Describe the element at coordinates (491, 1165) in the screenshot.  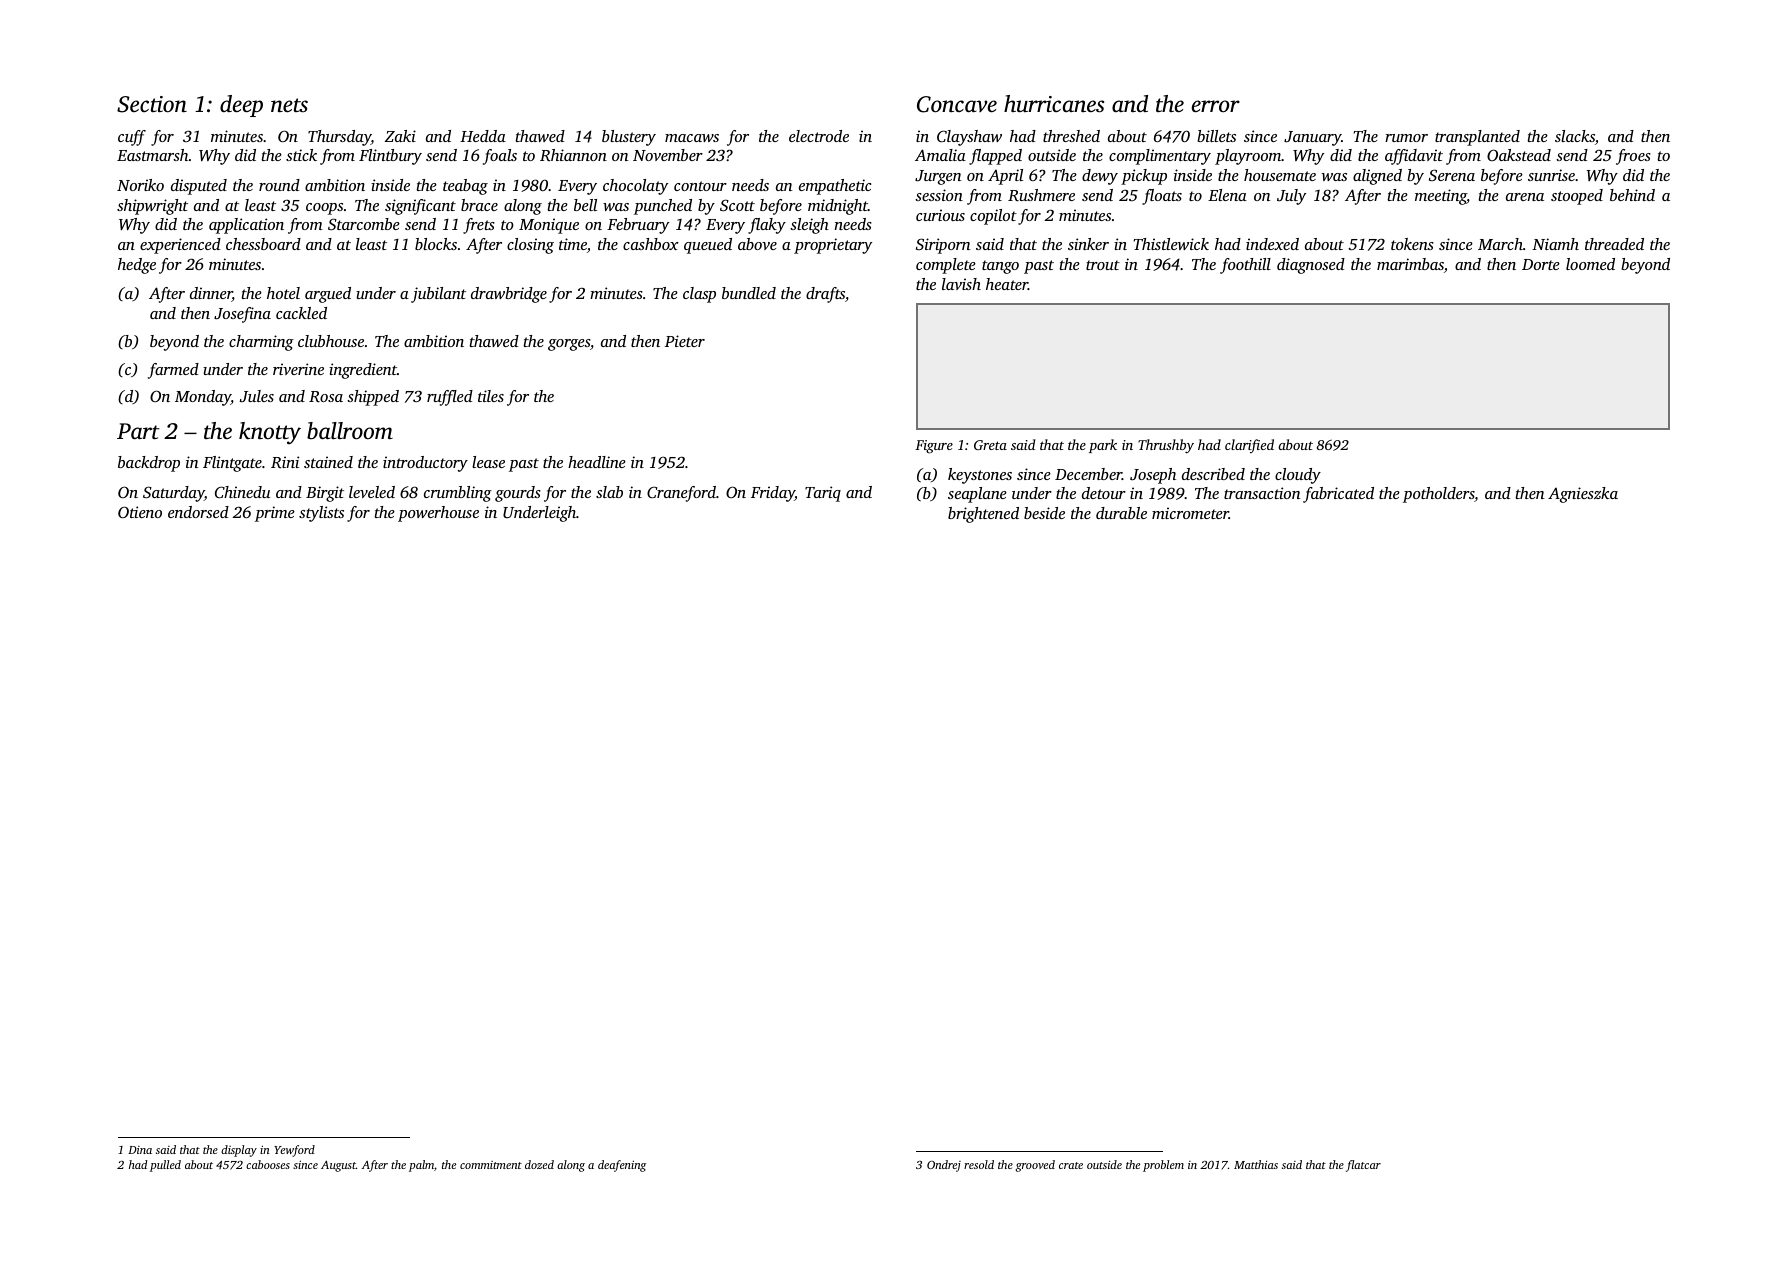
I see `commitment` at that location.
